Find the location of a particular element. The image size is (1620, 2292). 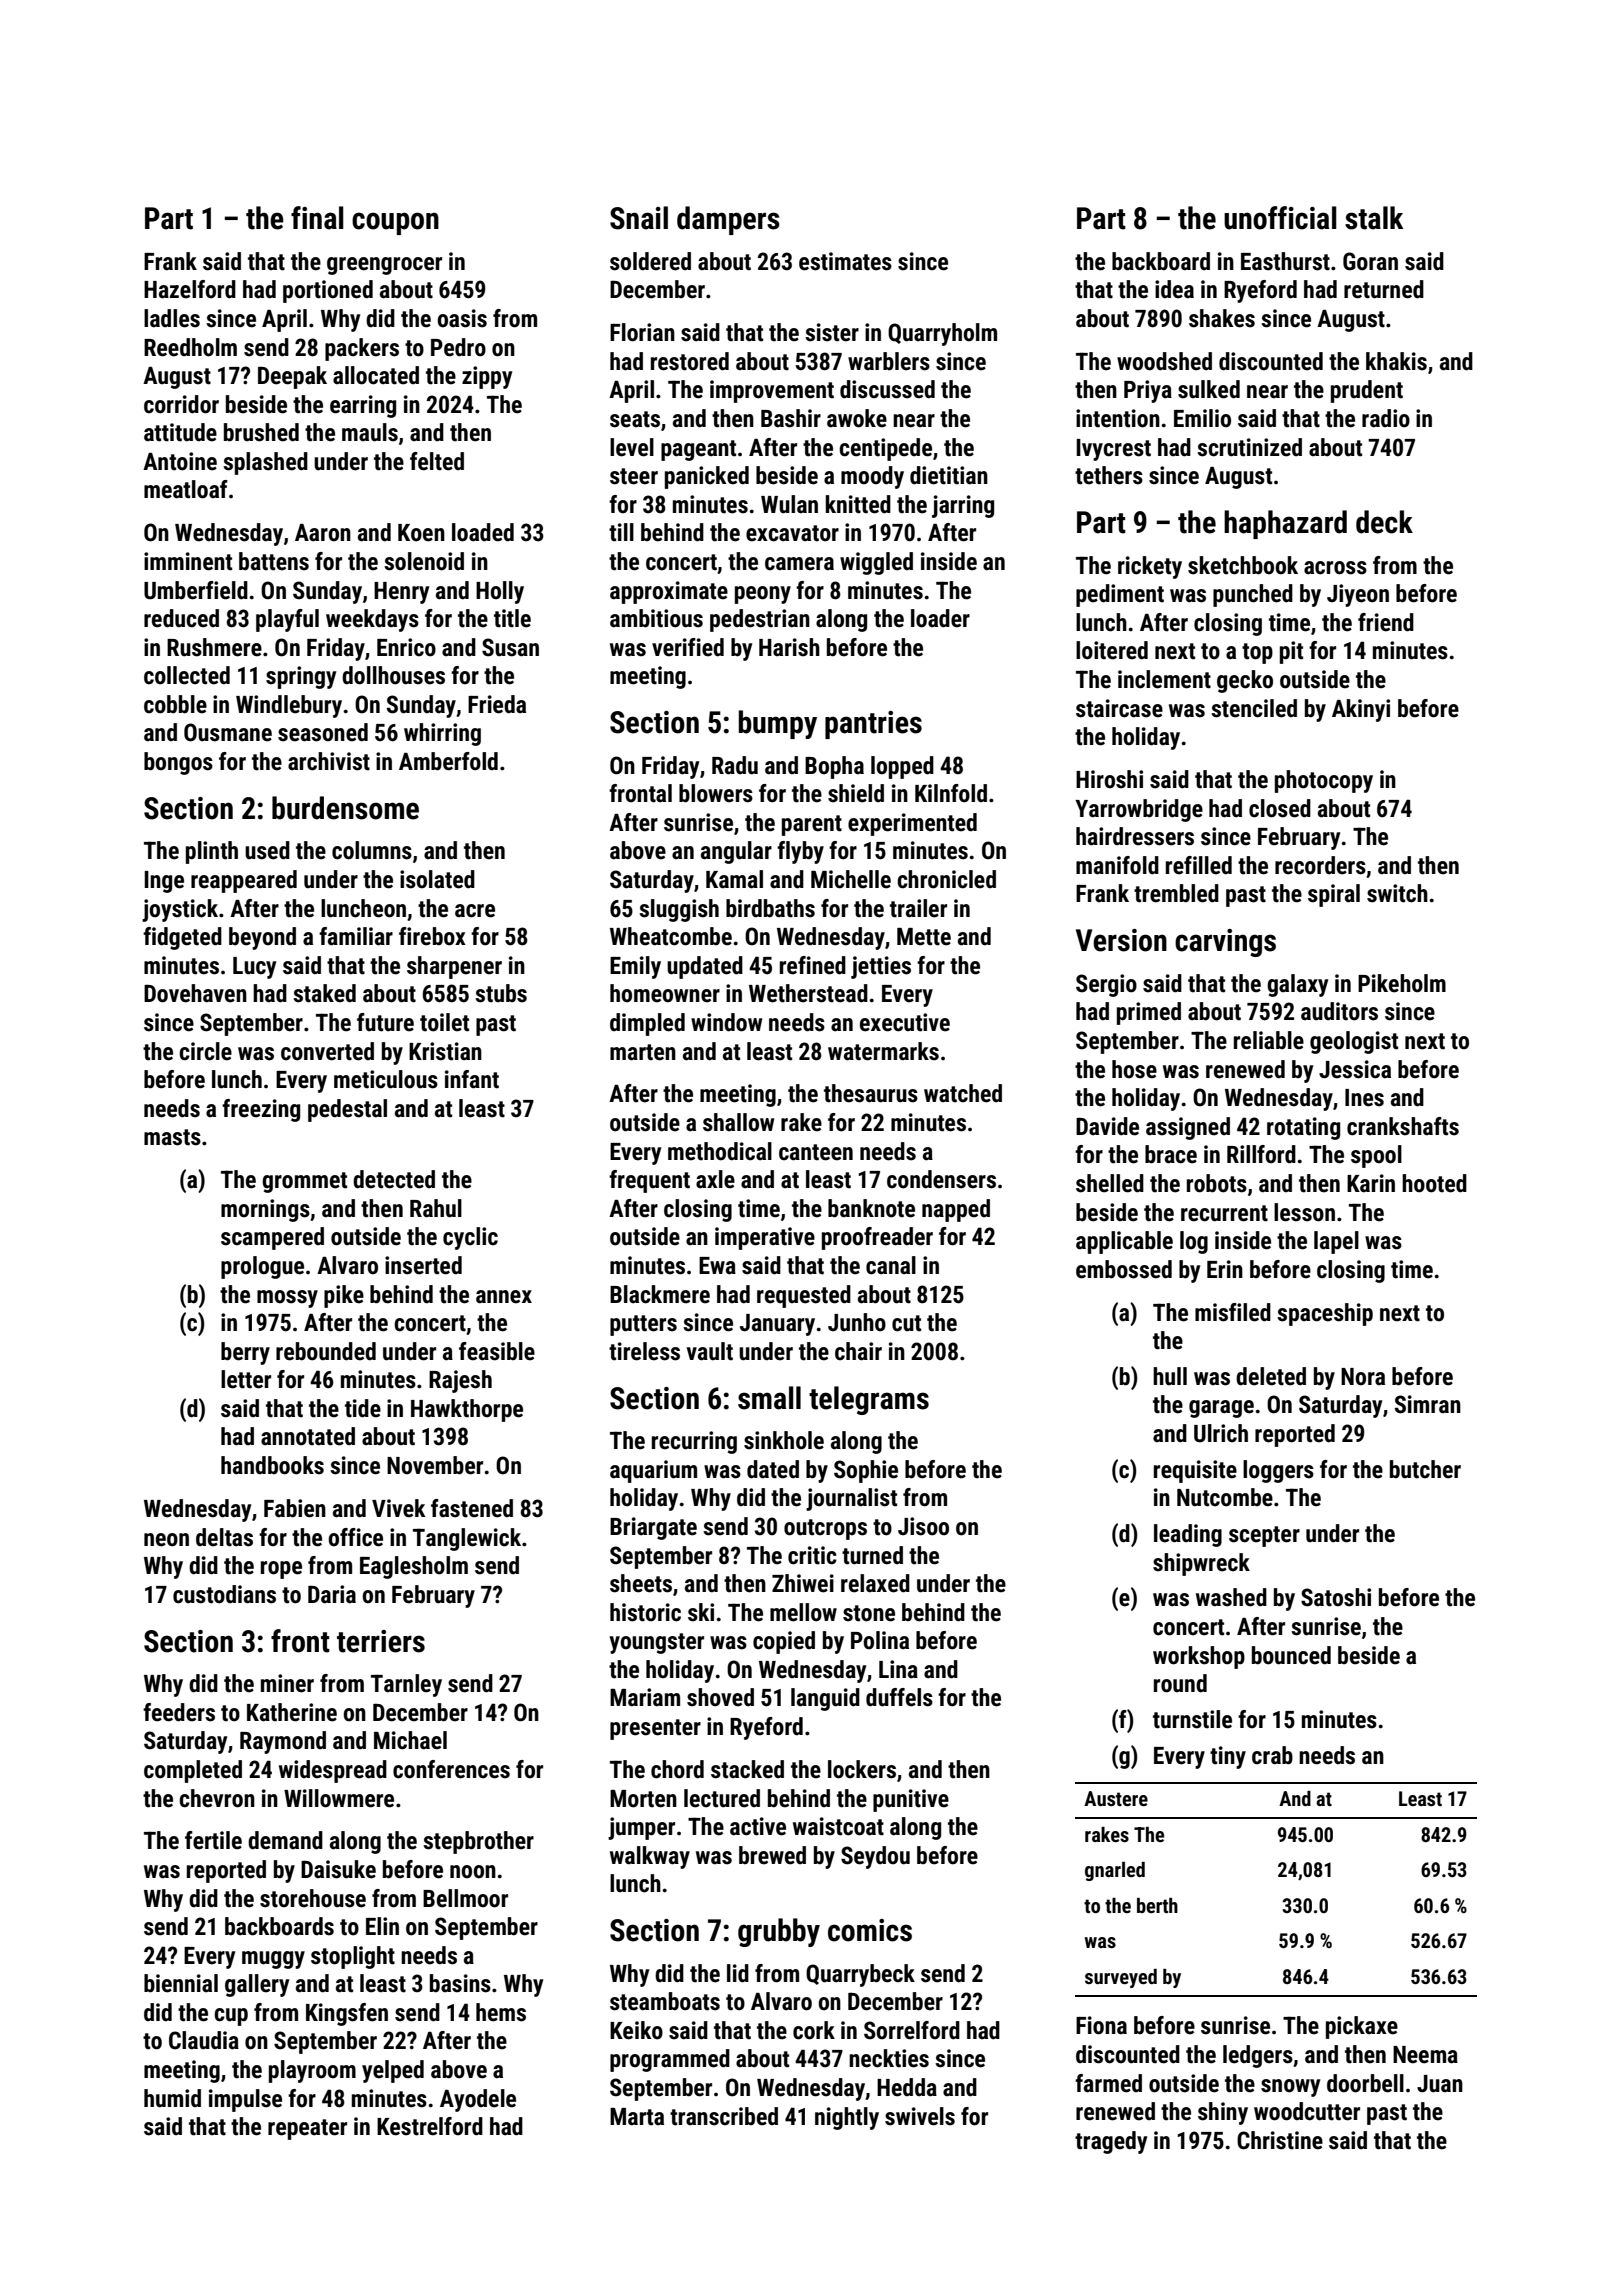

surveyed is located at coordinates (1121, 1978).
